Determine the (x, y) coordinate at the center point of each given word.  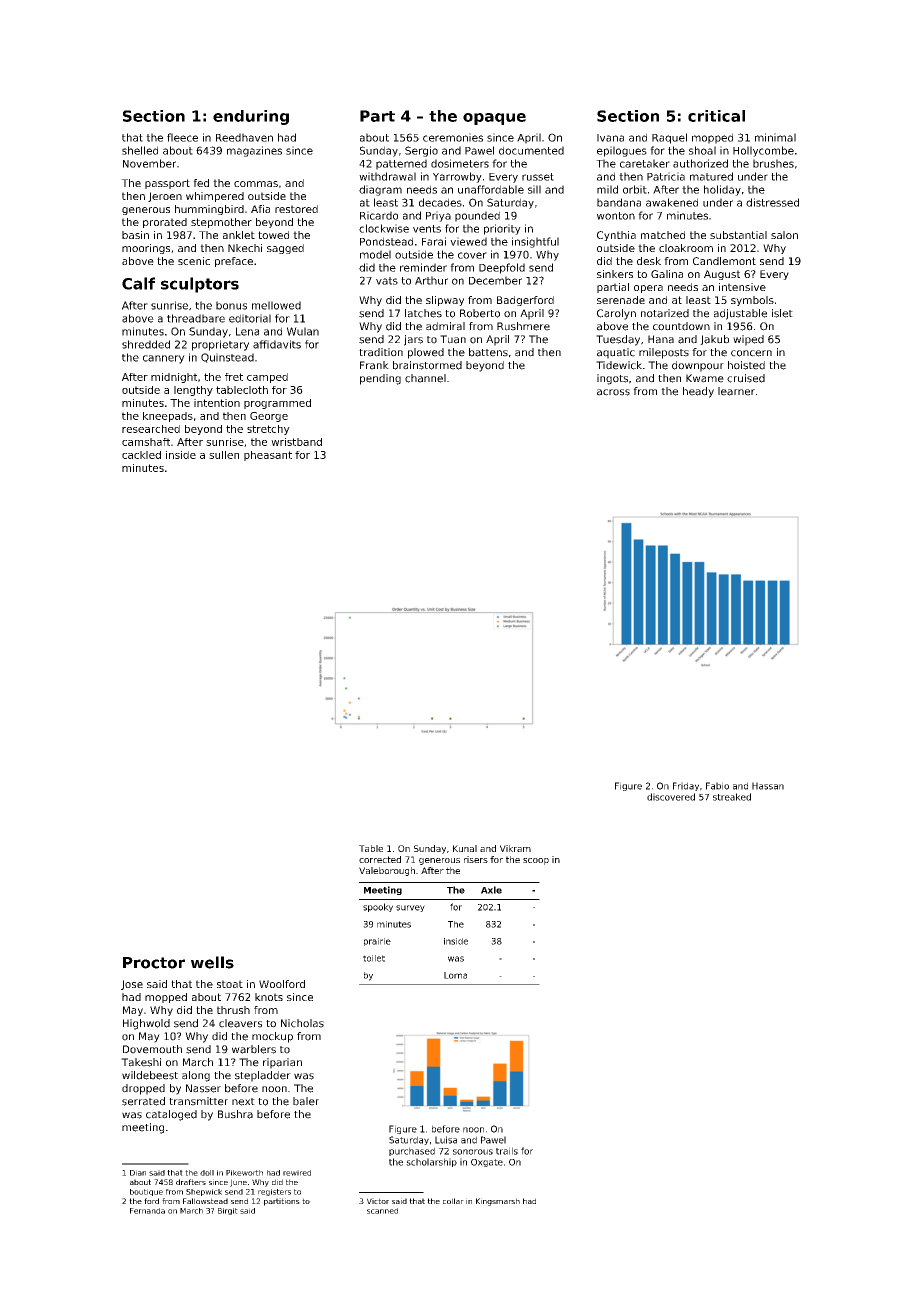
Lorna (455, 975)
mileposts (664, 353)
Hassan (768, 786)
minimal (775, 137)
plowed (426, 353)
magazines (254, 151)
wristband (296, 442)
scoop (536, 861)
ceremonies (453, 137)
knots (269, 997)
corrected (380, 859)
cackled (141, 455)
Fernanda (147, 1211)
